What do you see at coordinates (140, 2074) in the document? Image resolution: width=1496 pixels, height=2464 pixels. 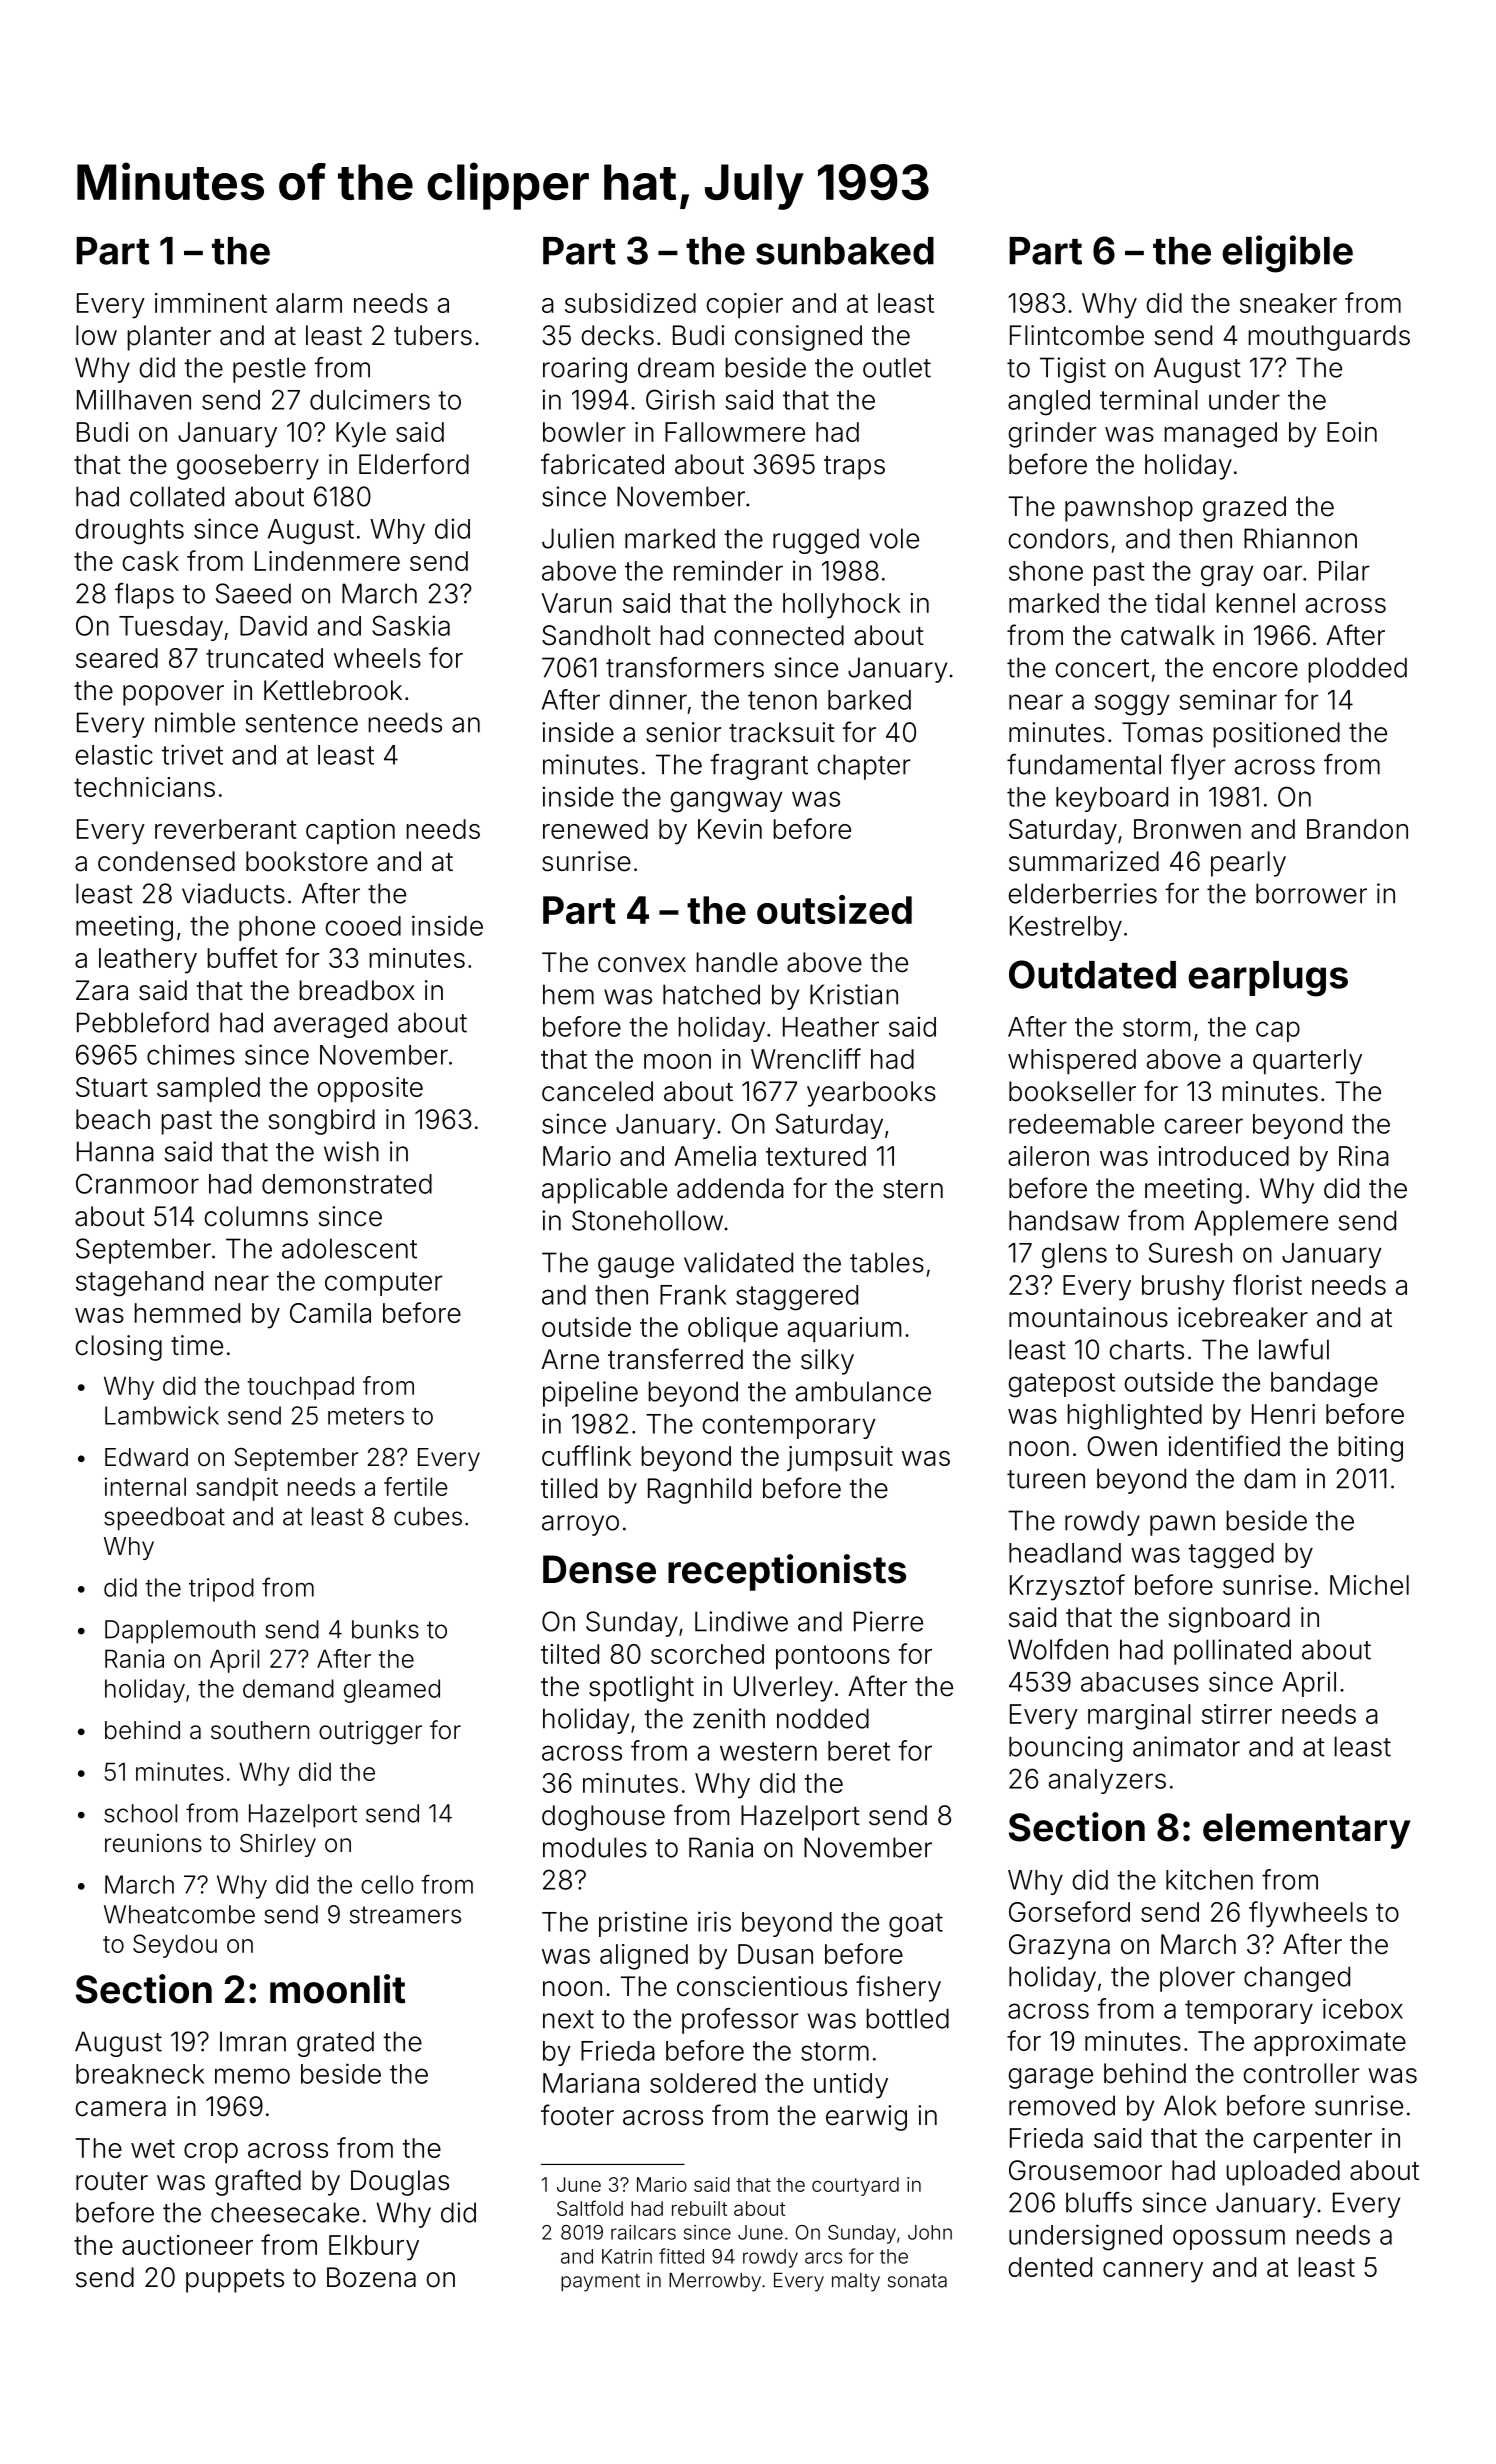 I see `breakneck` at bounding box center [140, 2074].
